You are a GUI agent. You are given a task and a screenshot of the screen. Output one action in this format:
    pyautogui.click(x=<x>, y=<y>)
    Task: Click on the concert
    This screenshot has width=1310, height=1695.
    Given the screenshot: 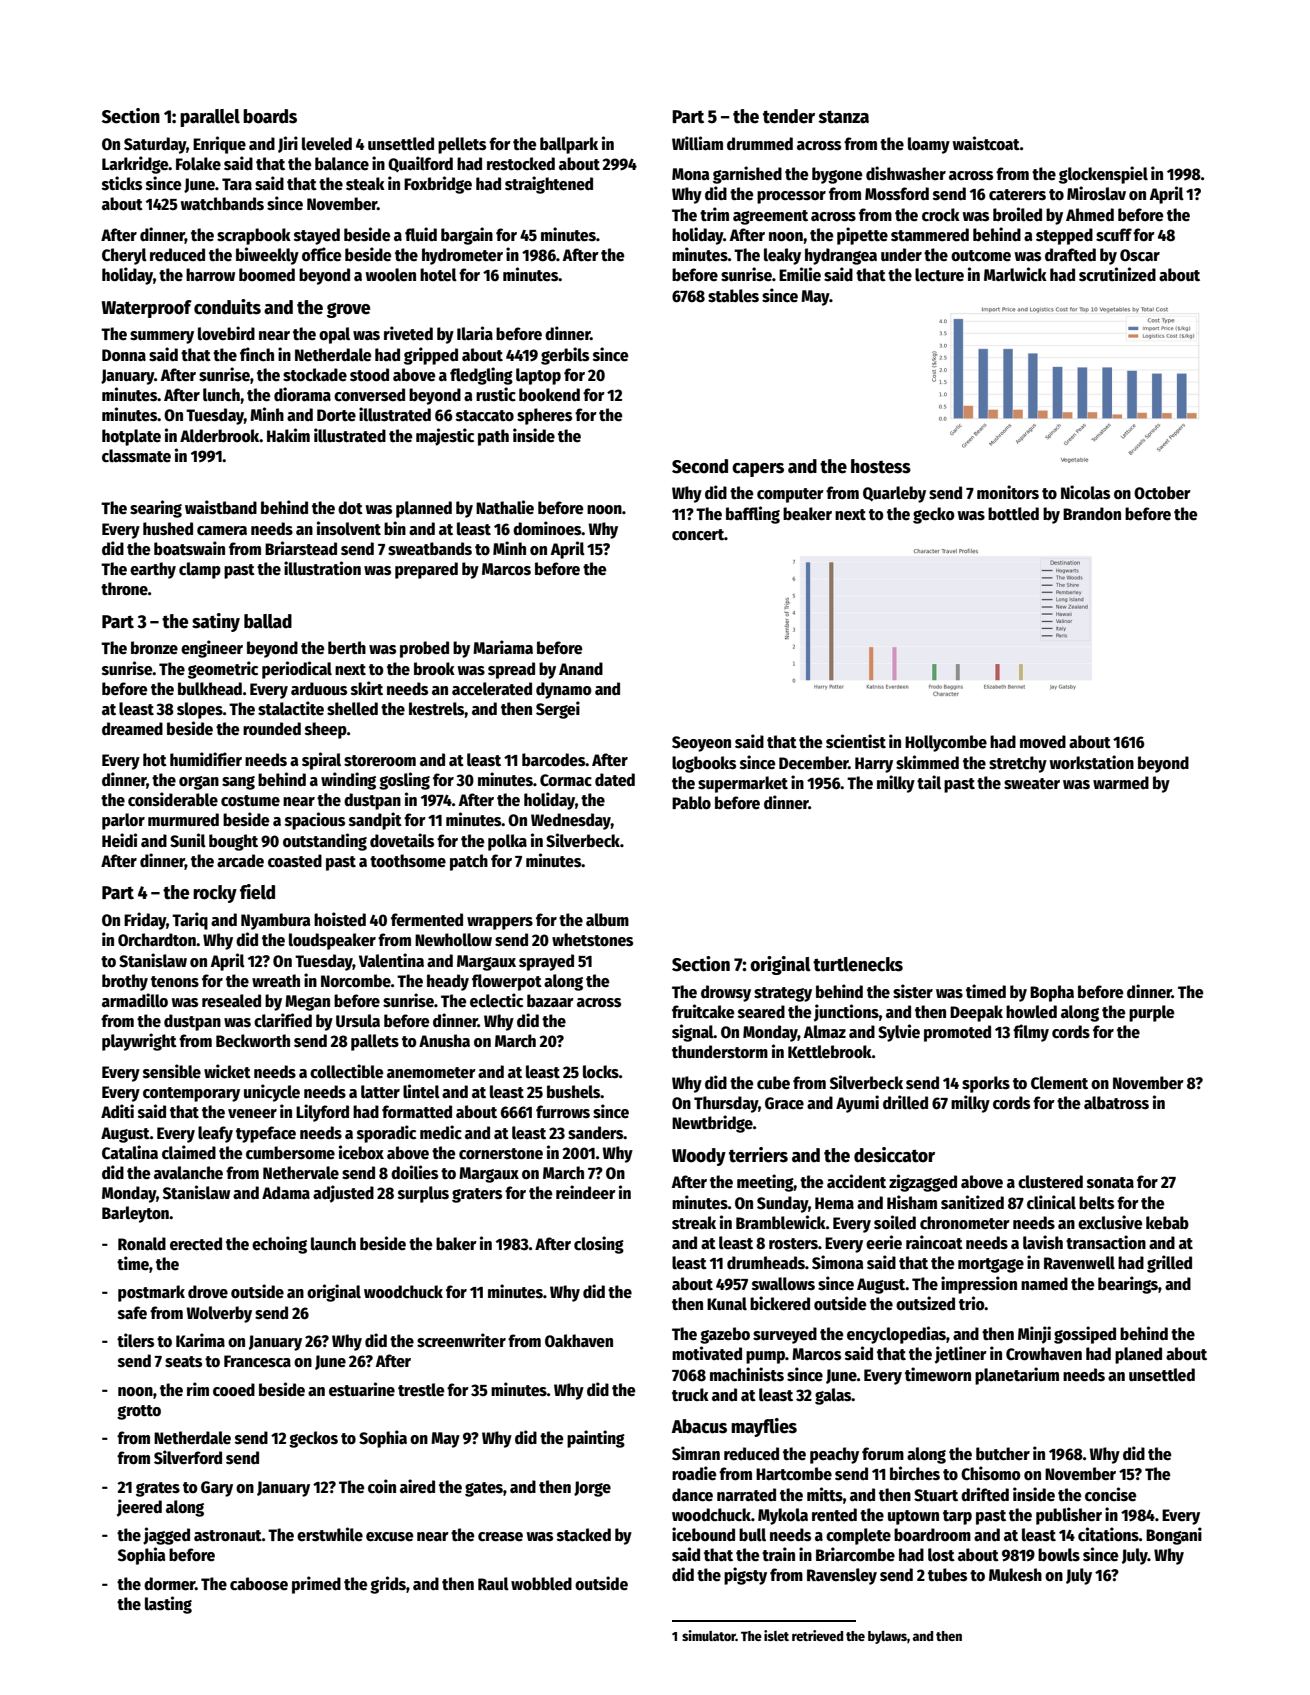 What is the action you would take?
    pyautogui.click(x=698, y=535)
